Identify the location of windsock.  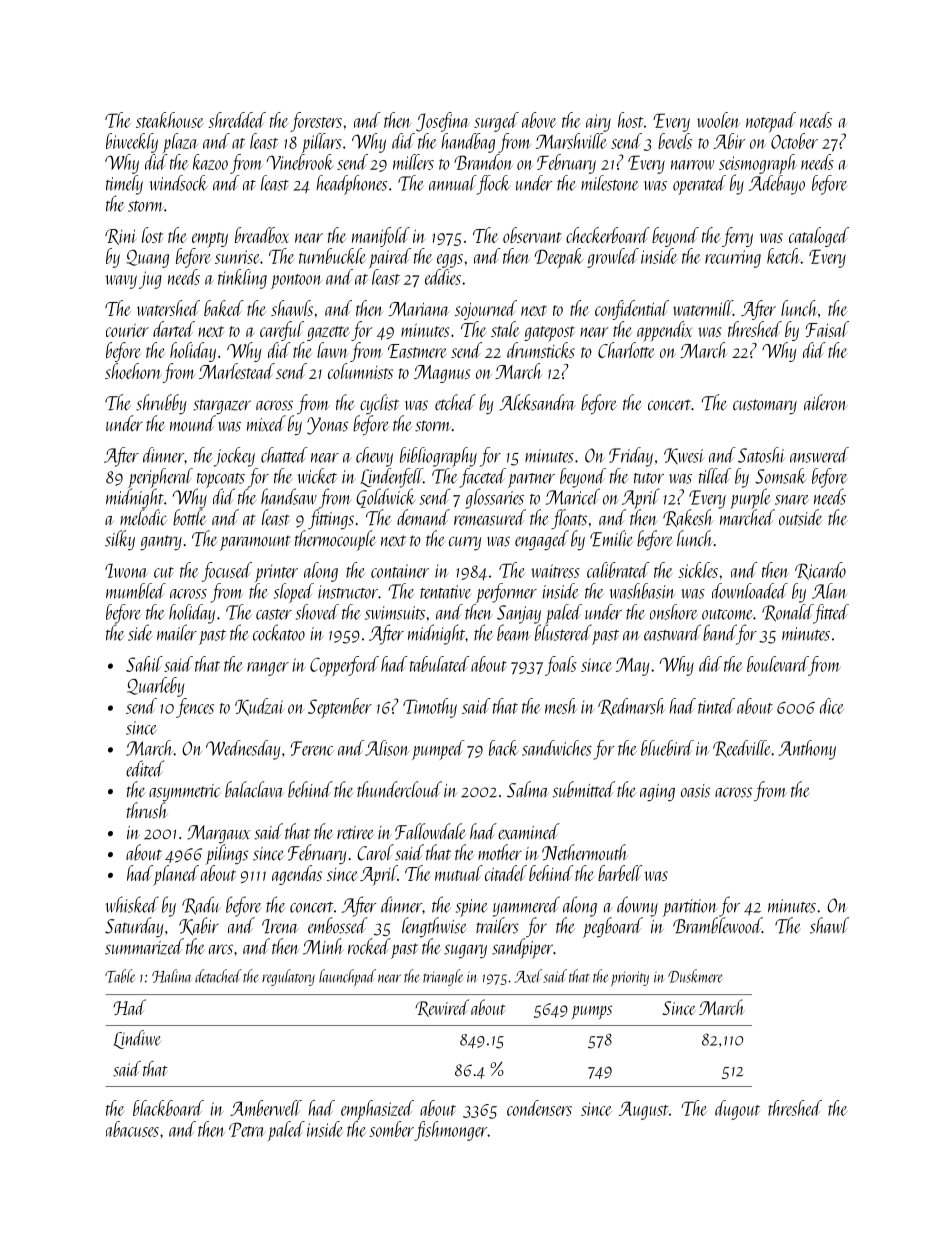
(178, 183).
